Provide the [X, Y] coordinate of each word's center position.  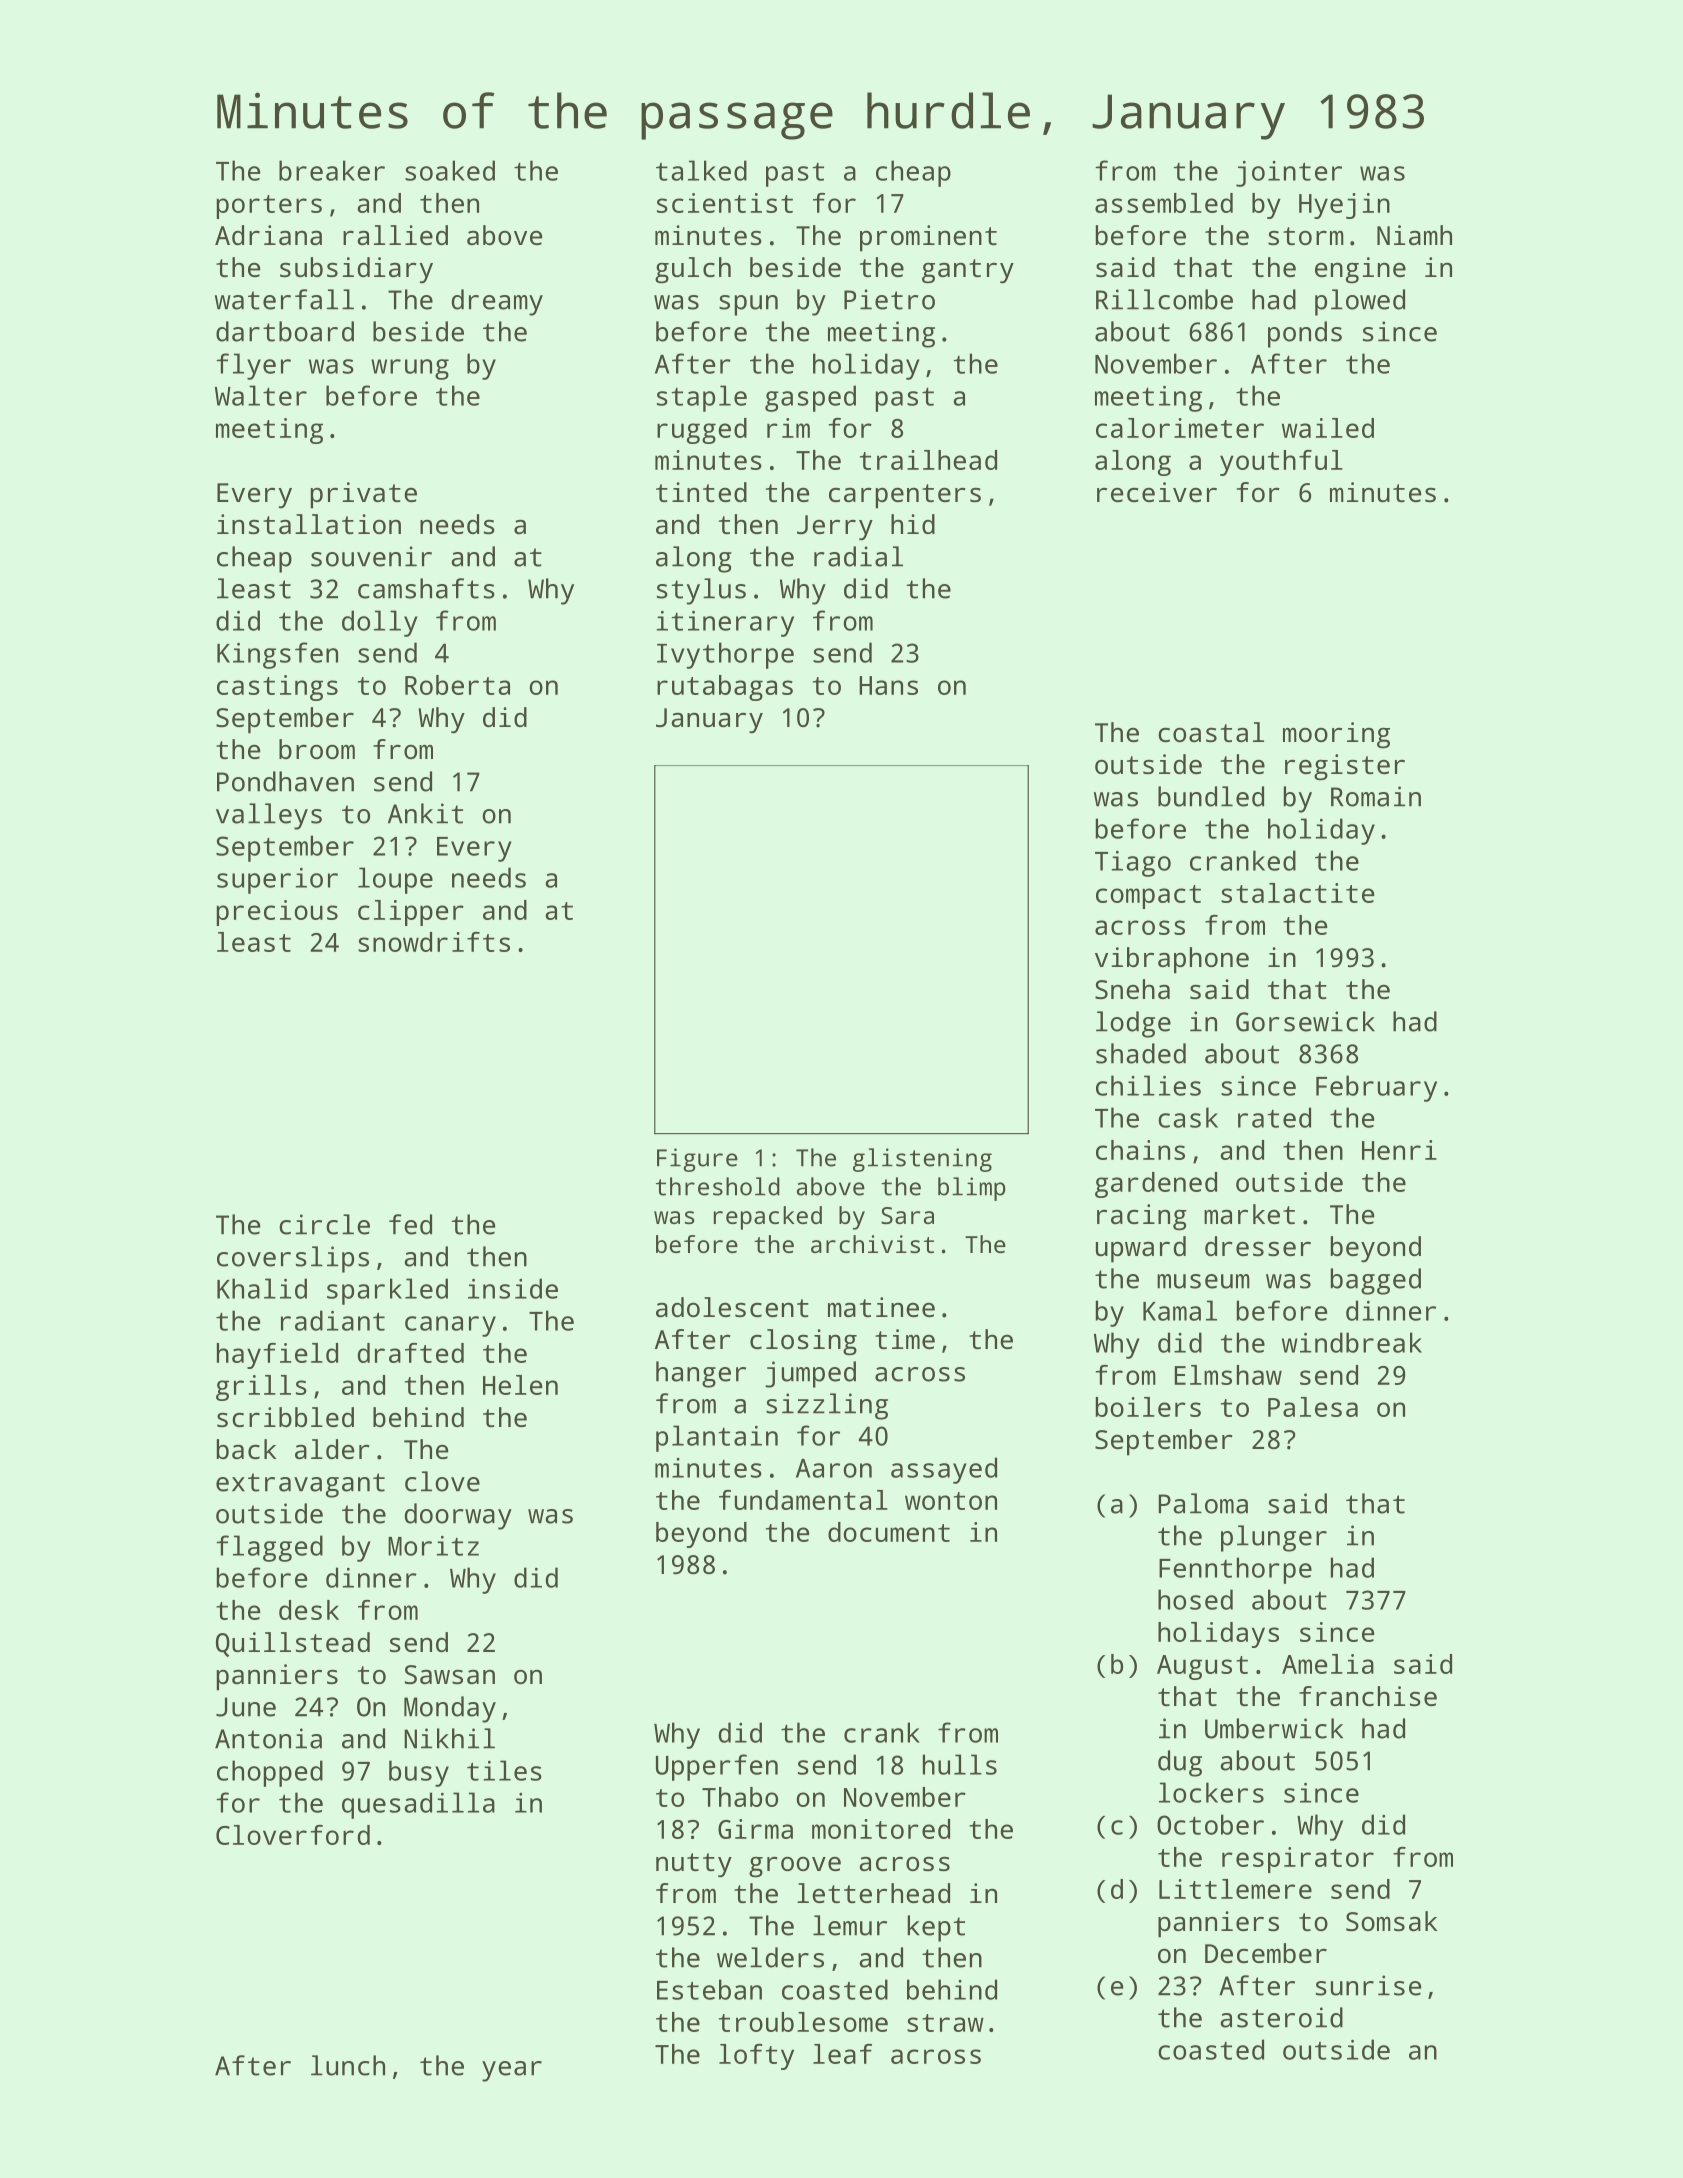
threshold [718, 1186]
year [512, 2071]
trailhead [928, 460]
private [364, 495]
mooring [1336, 735]
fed [410, 1224]
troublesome [803, 2022]
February [1376, 1088]
